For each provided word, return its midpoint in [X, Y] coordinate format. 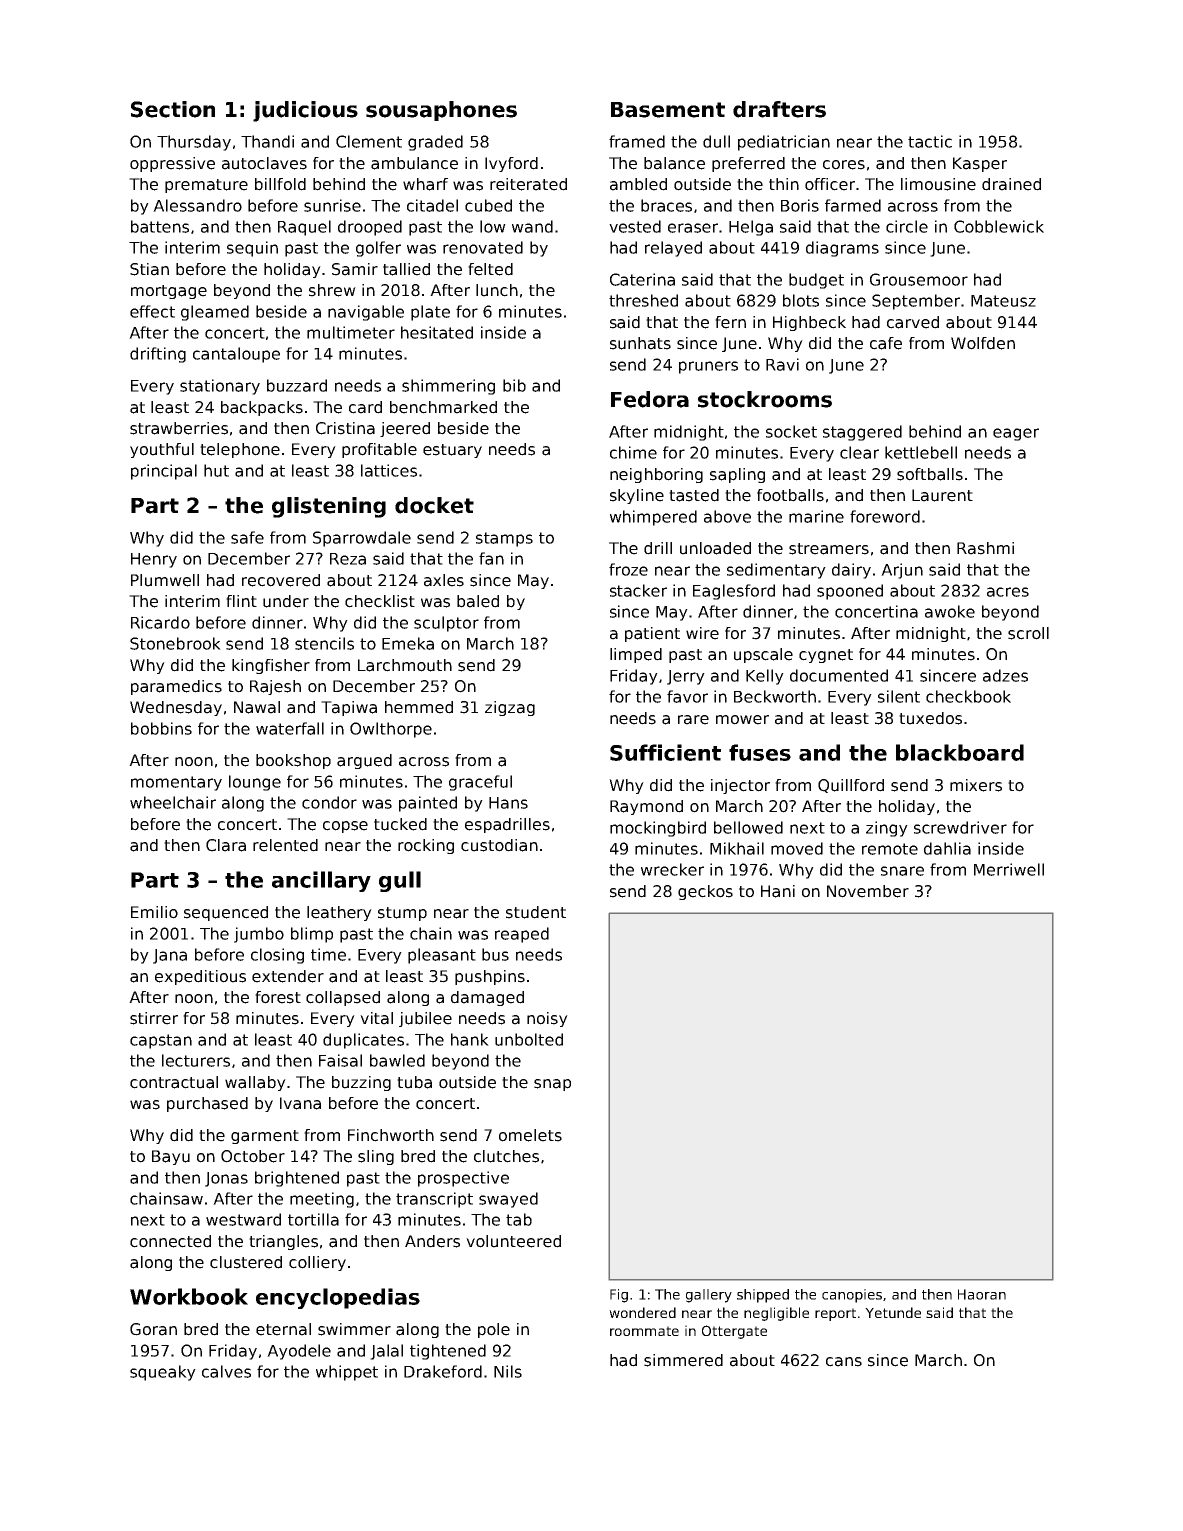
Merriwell [1009, 869]
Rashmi [985, 548]
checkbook [968, 696]
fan [491, 558]
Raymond [646, 807]
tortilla [313, 1219]
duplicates [363, 1041]
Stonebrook [175, 643]
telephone [240, 450]
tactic [930, 141]
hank [470, 1039]
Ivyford [511, 164]
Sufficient [665, 752]
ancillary [321, 881]
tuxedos [930, 718]
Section [173, 109]
